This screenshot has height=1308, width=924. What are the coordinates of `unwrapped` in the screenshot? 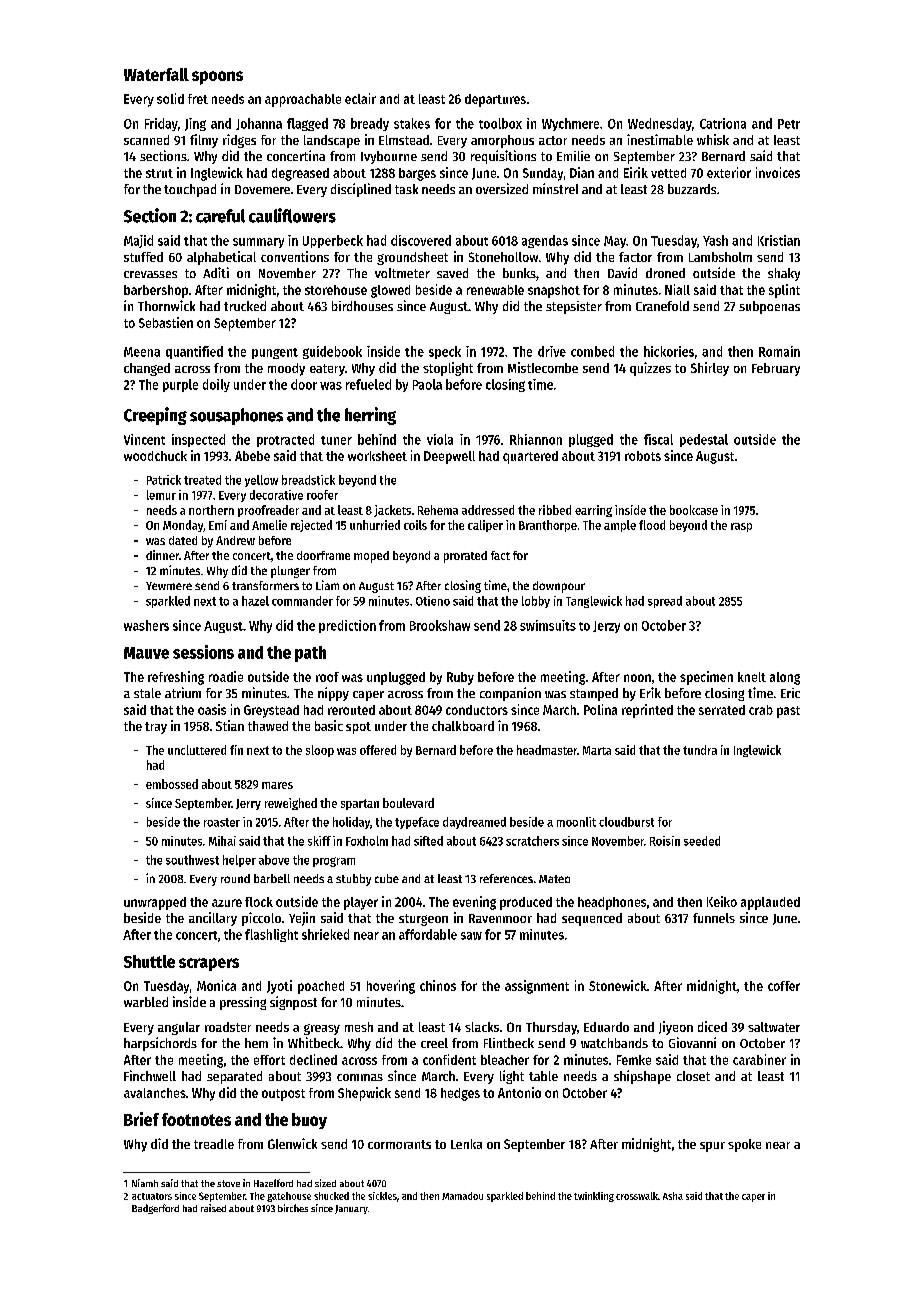 It's located at (155, 903).
